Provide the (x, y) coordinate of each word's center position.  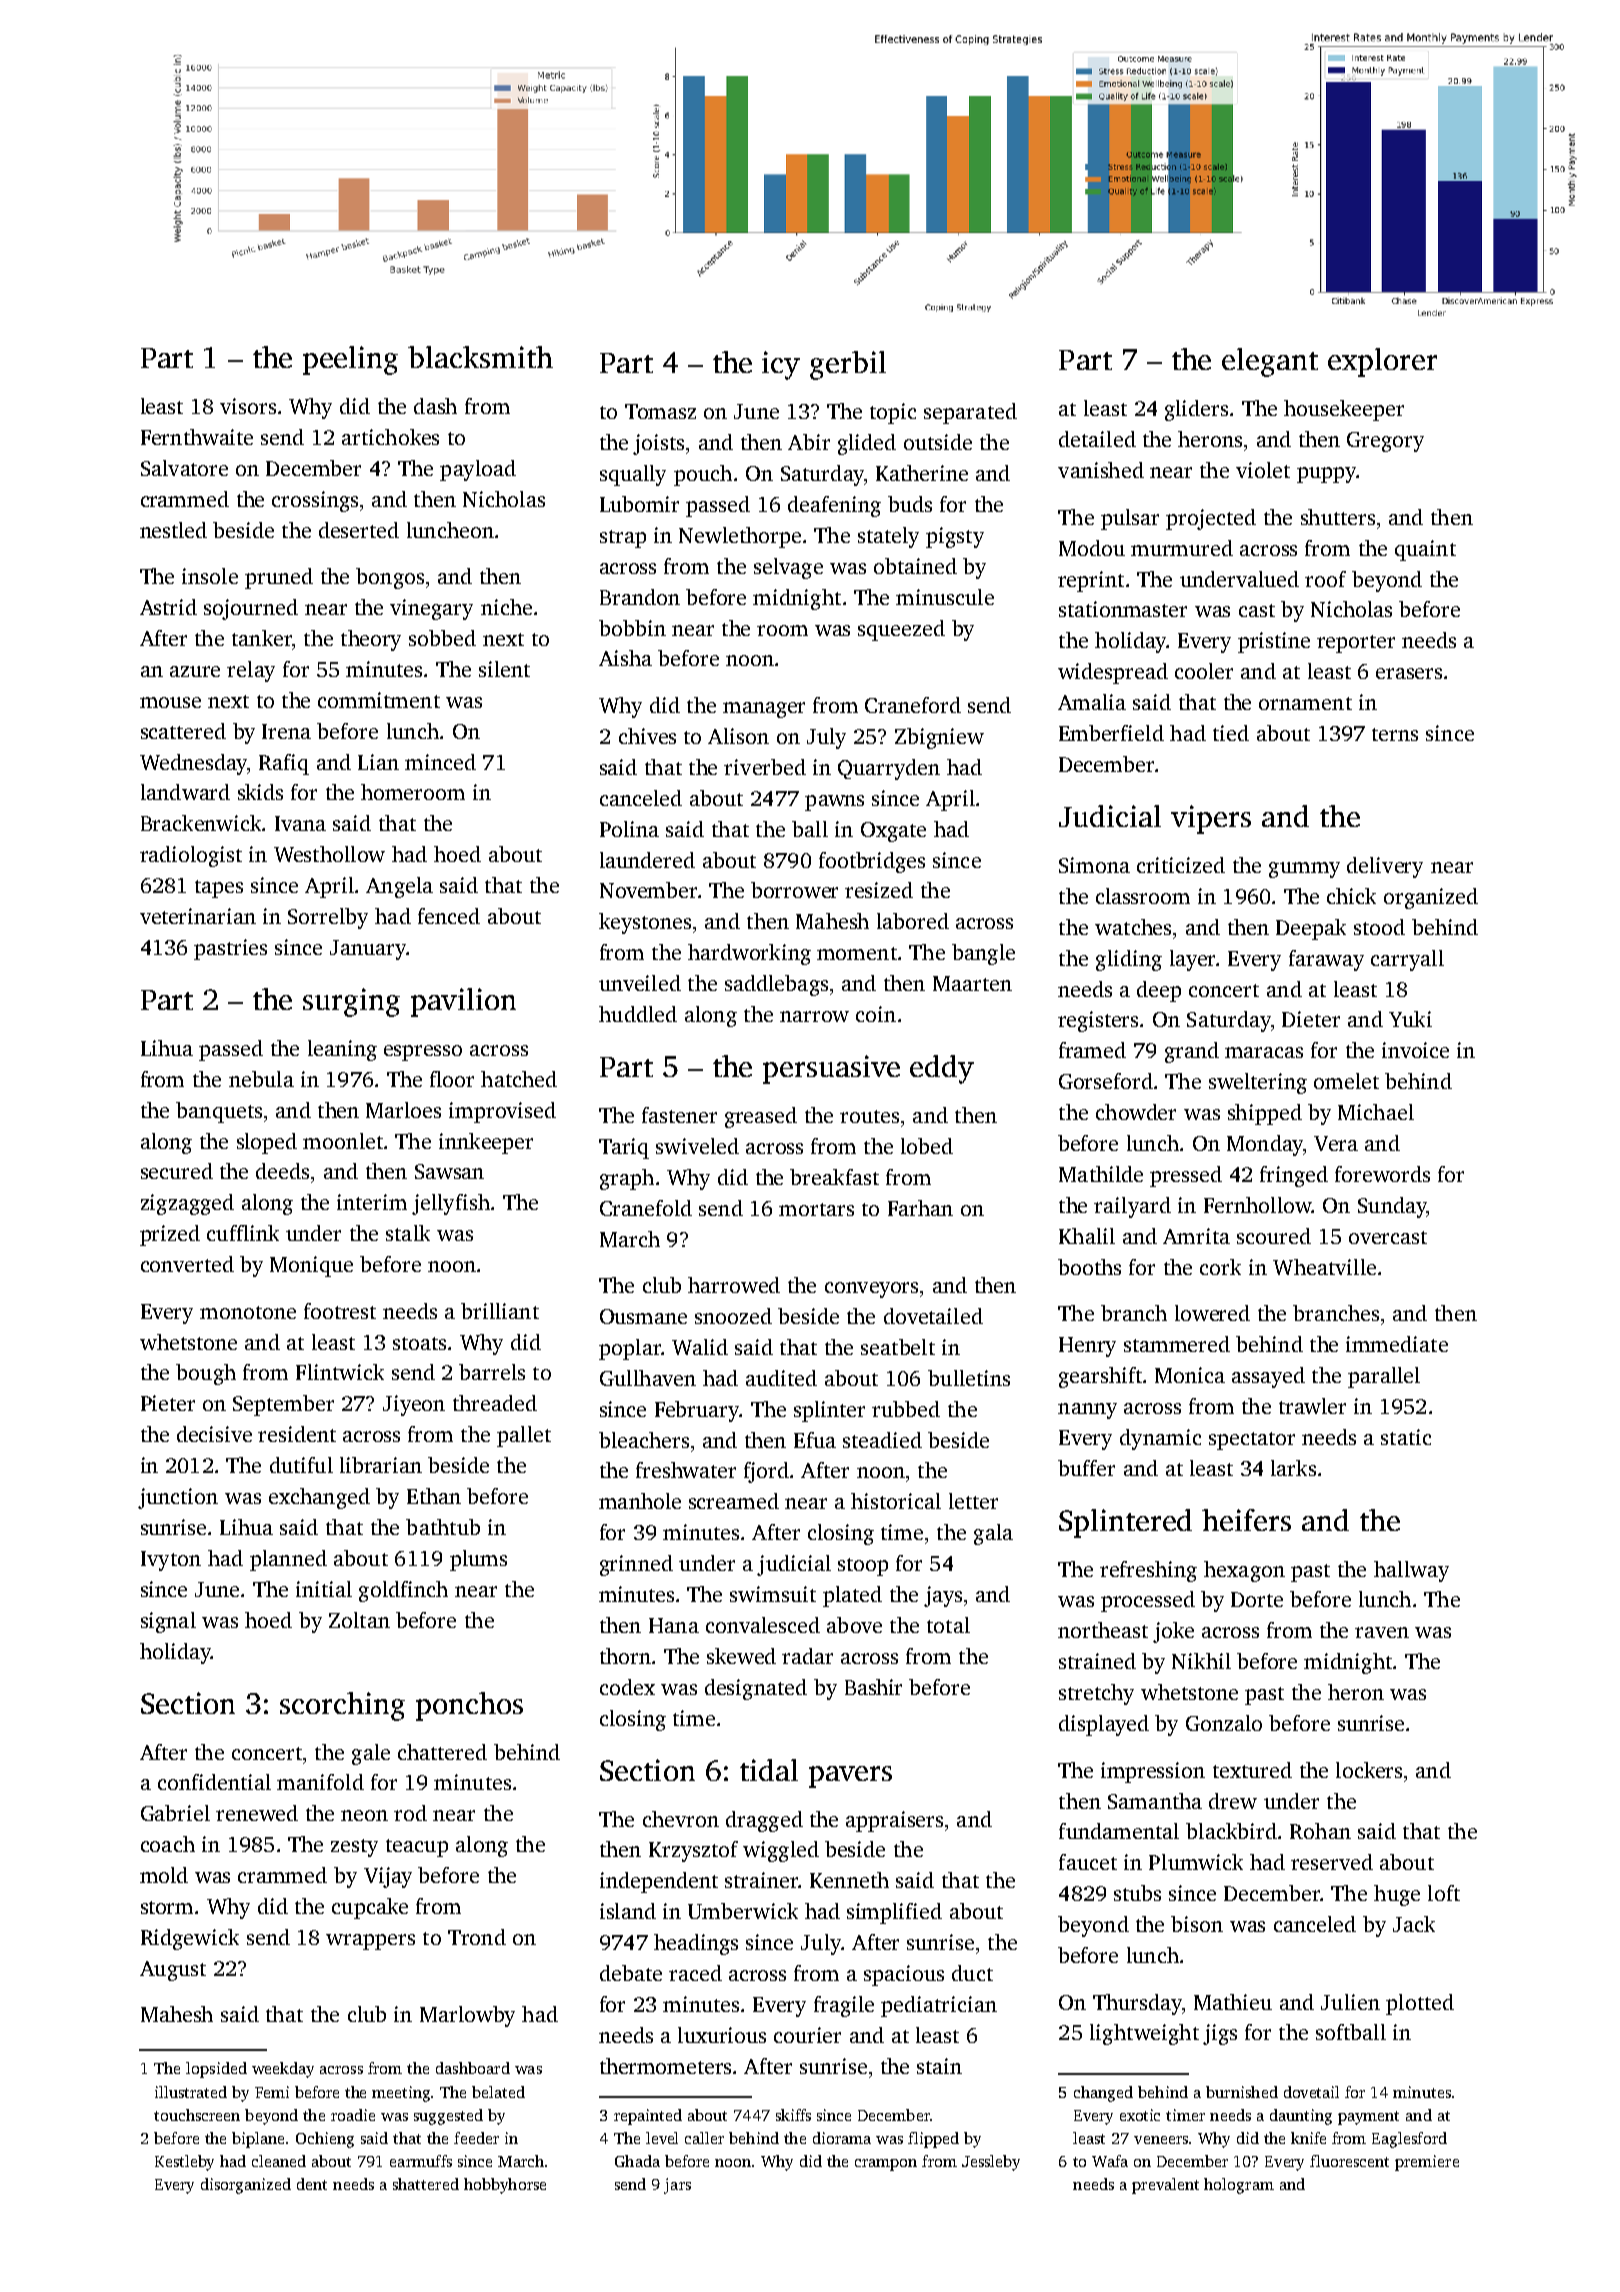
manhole (640, 1501)
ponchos (469, 1706)
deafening (834, 506)
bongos (390, 578)
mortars (816, 1209)
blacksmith (480, 357)
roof (1325, 579)
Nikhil (1201, 1661)
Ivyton (171, 1561)
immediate (1397, 1344)
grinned (636, 1565)
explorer (1382, 362)
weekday (283, 2070)
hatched (519, 1079)
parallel (1384, 1377)
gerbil (848, 365)
